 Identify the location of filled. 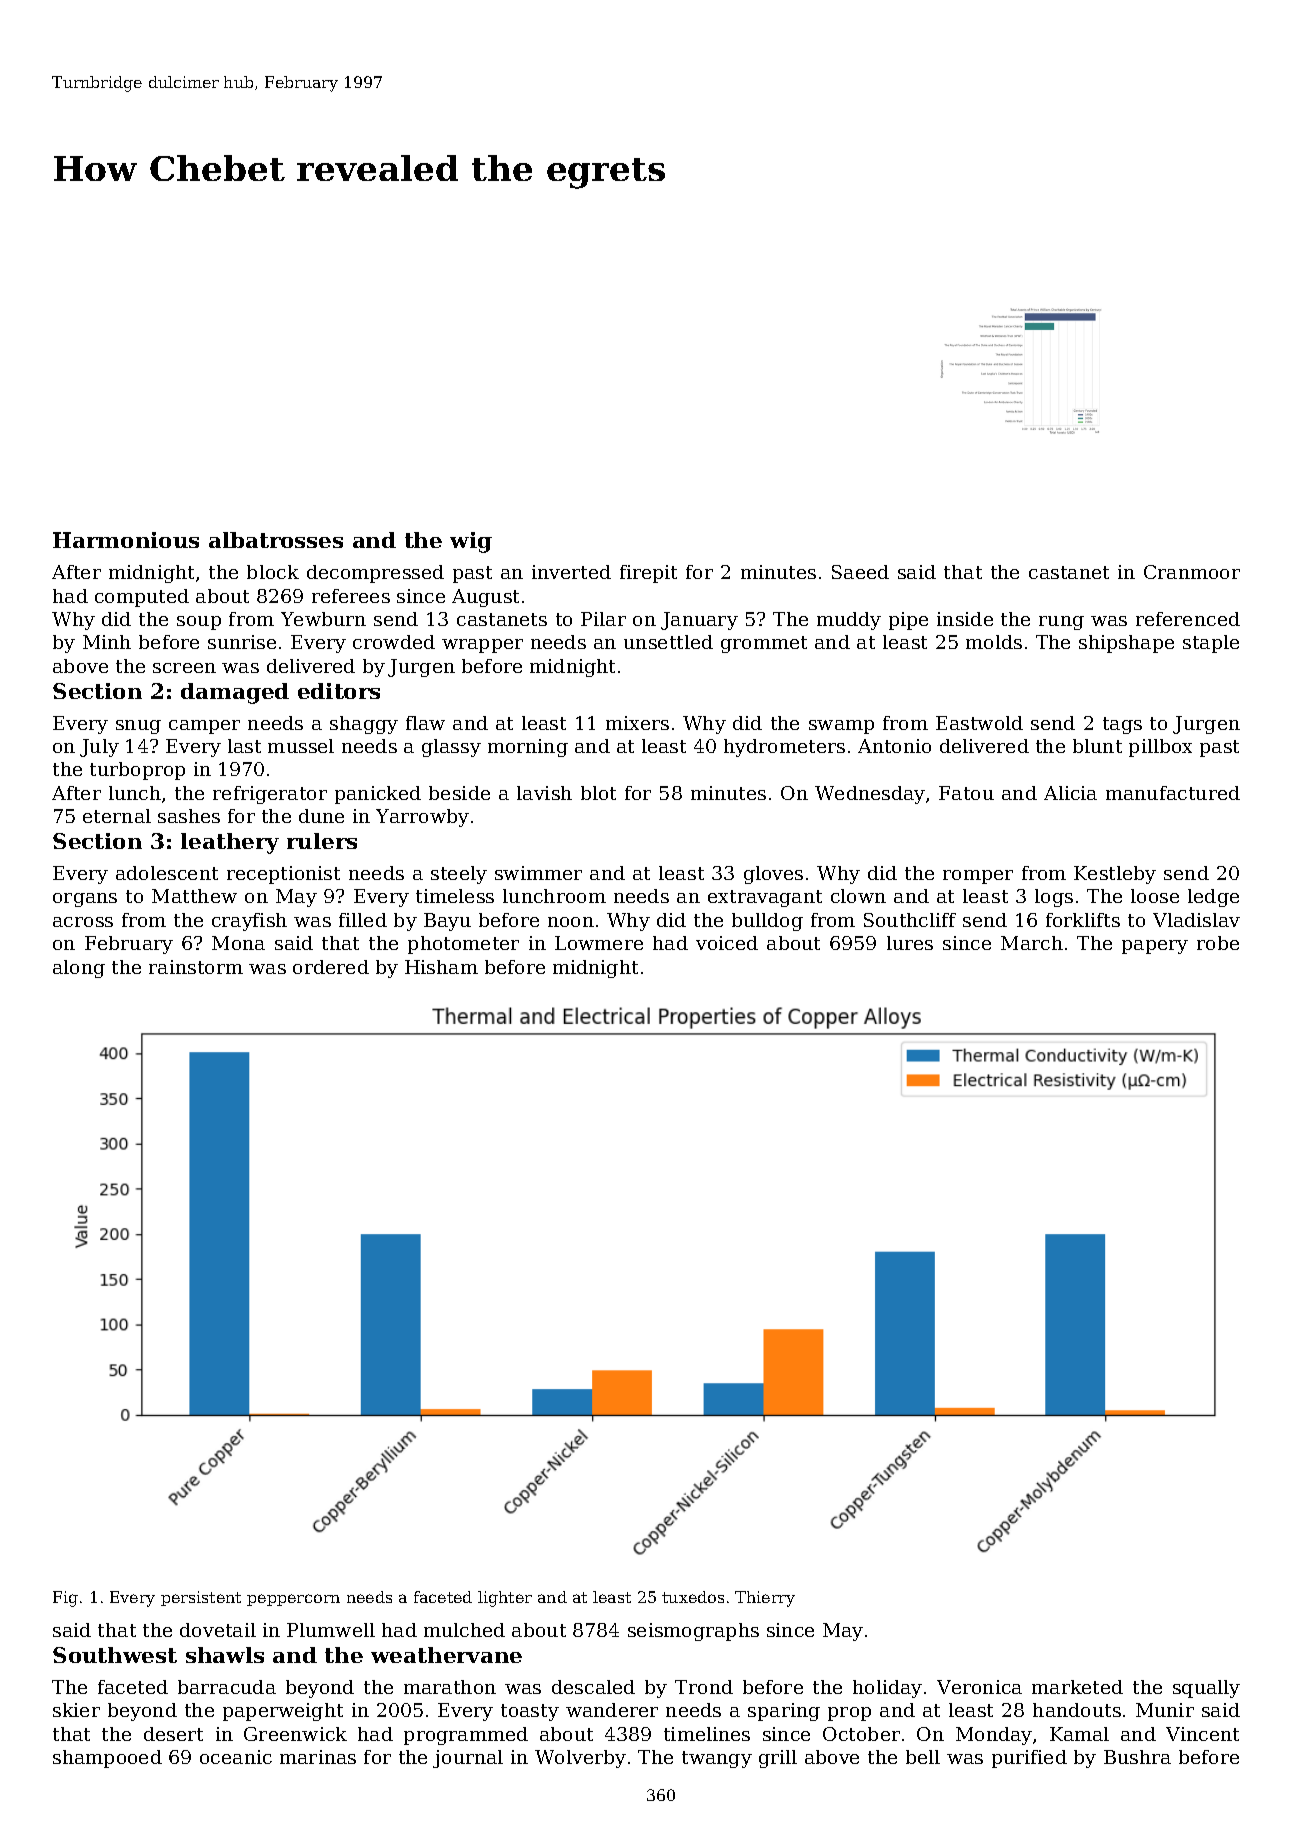
(363, 920).
